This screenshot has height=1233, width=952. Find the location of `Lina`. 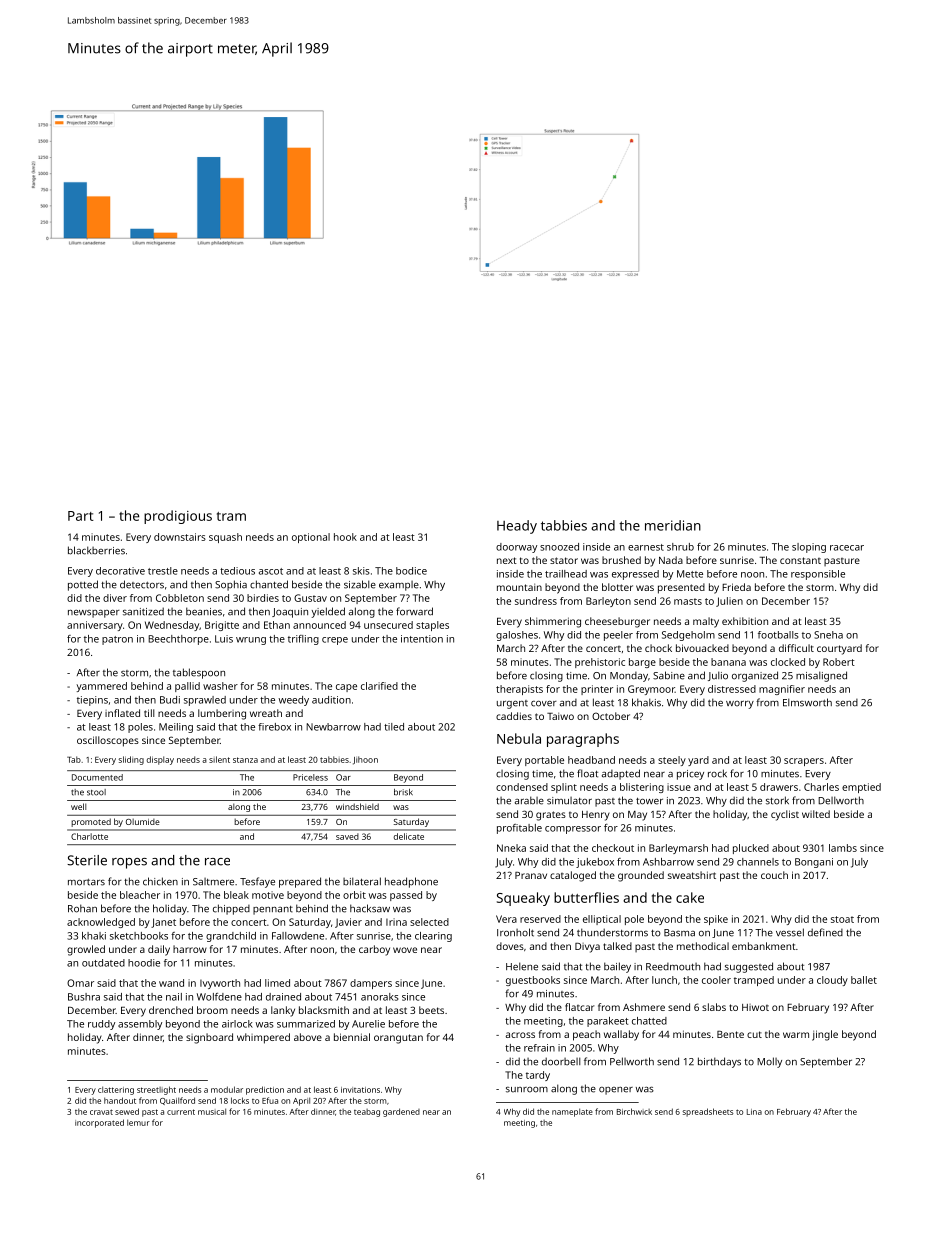

Lina is located at coordinates (754, 1112).
